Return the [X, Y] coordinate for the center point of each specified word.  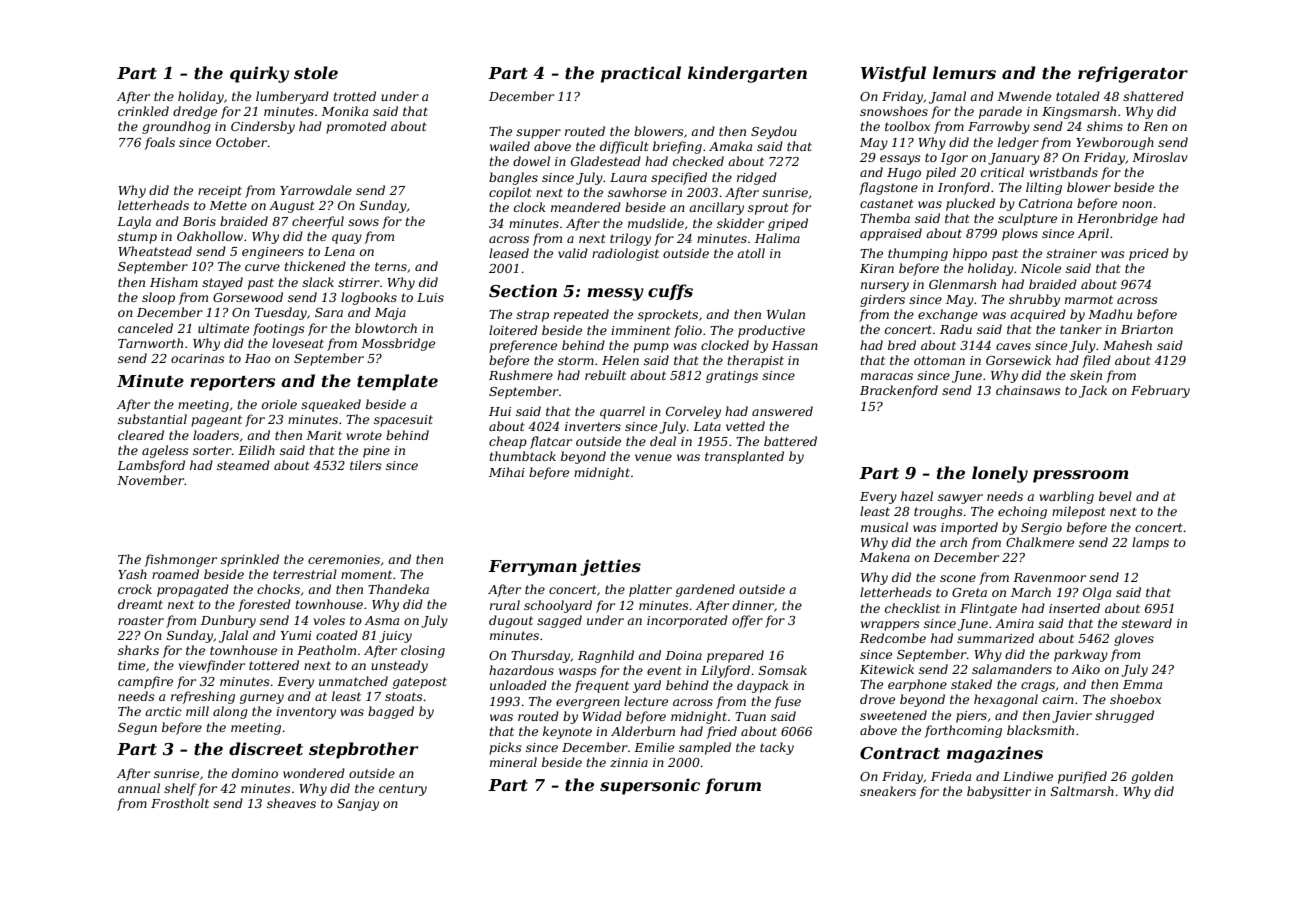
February [1160, 391]
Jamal [947, 97]
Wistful [893, 74]
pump [651, 348]
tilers [366, 465]
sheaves [291, 803]
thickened [315, 266]
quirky [259, 74]
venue [653, 457]
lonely [1000, 474]
